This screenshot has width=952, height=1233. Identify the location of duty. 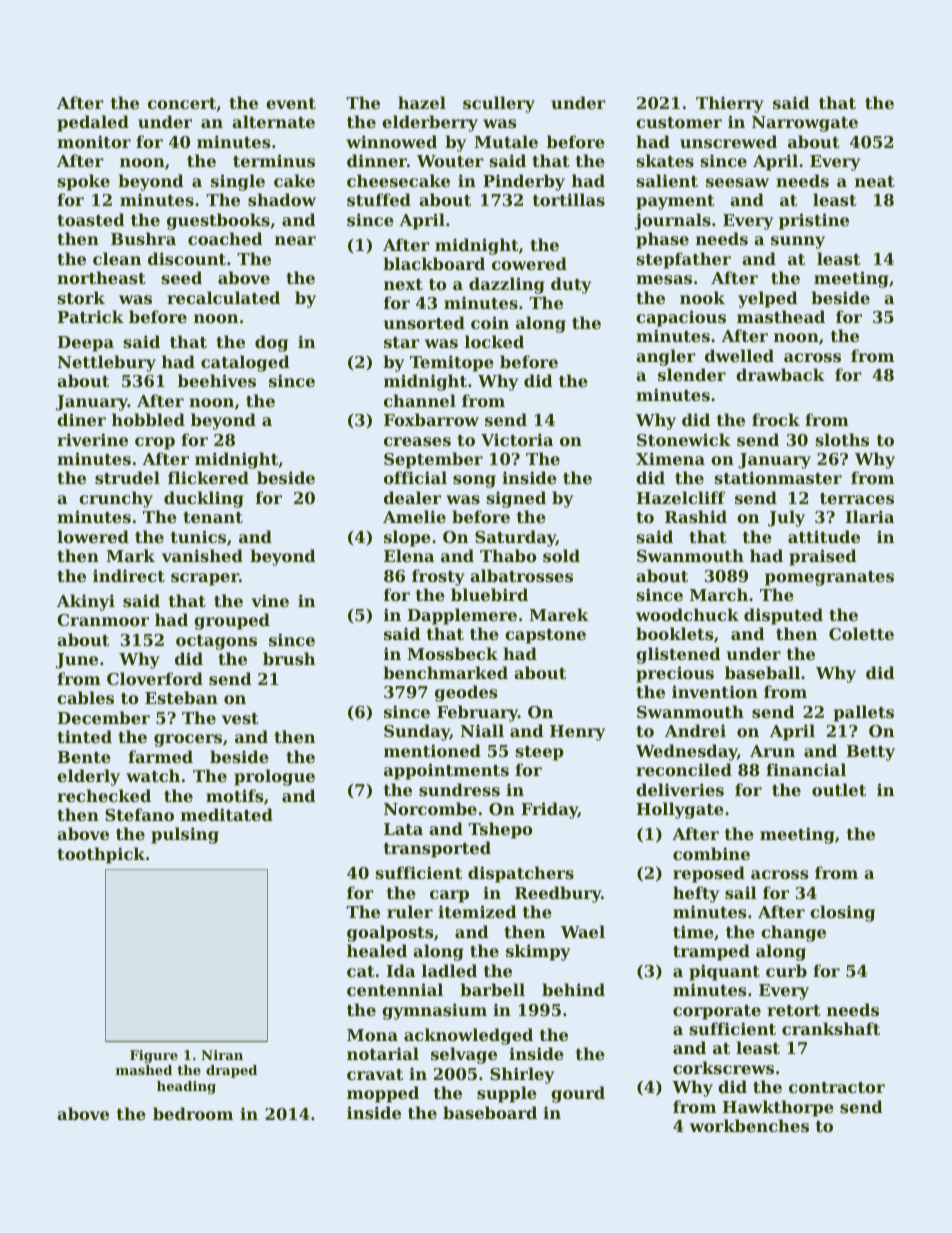
(571, 285).
